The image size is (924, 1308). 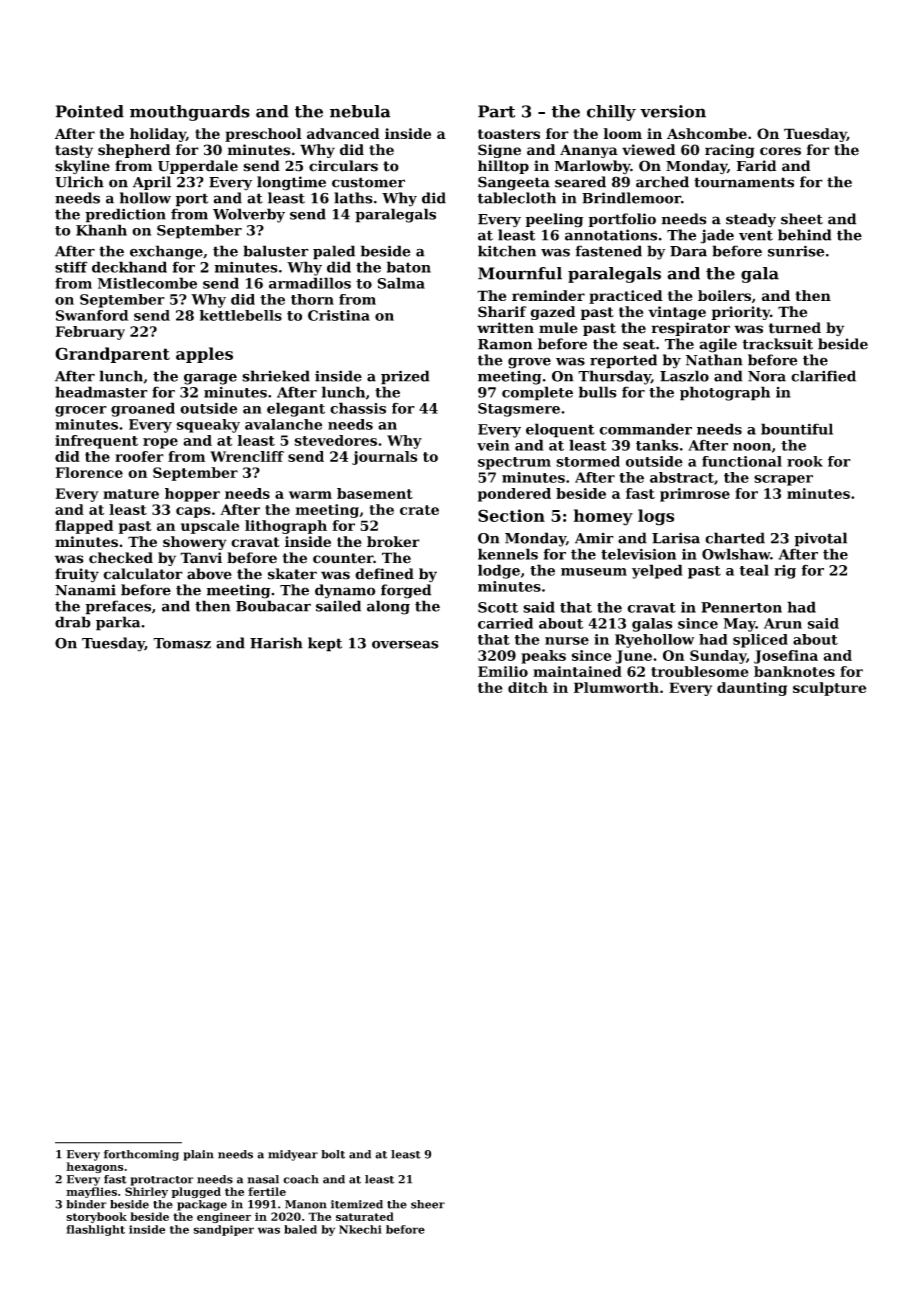 What do you see at coordinates (333, 1154) in the screenshot?
I see `bolt` at bounding box center [333, 1154].
